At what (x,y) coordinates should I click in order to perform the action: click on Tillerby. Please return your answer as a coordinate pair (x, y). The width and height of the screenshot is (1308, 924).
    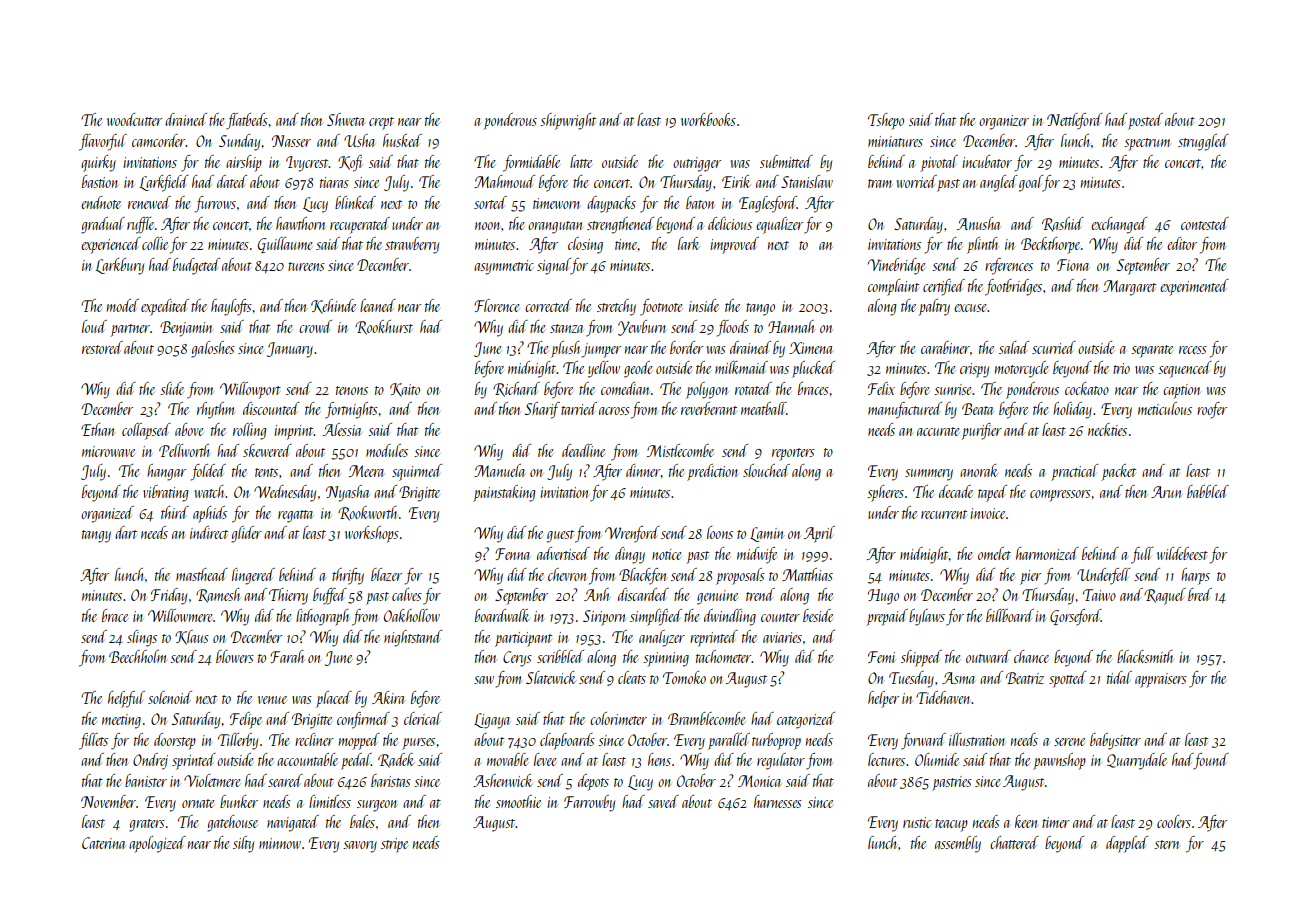
    Looking at the image, I should click on (238, 741).
